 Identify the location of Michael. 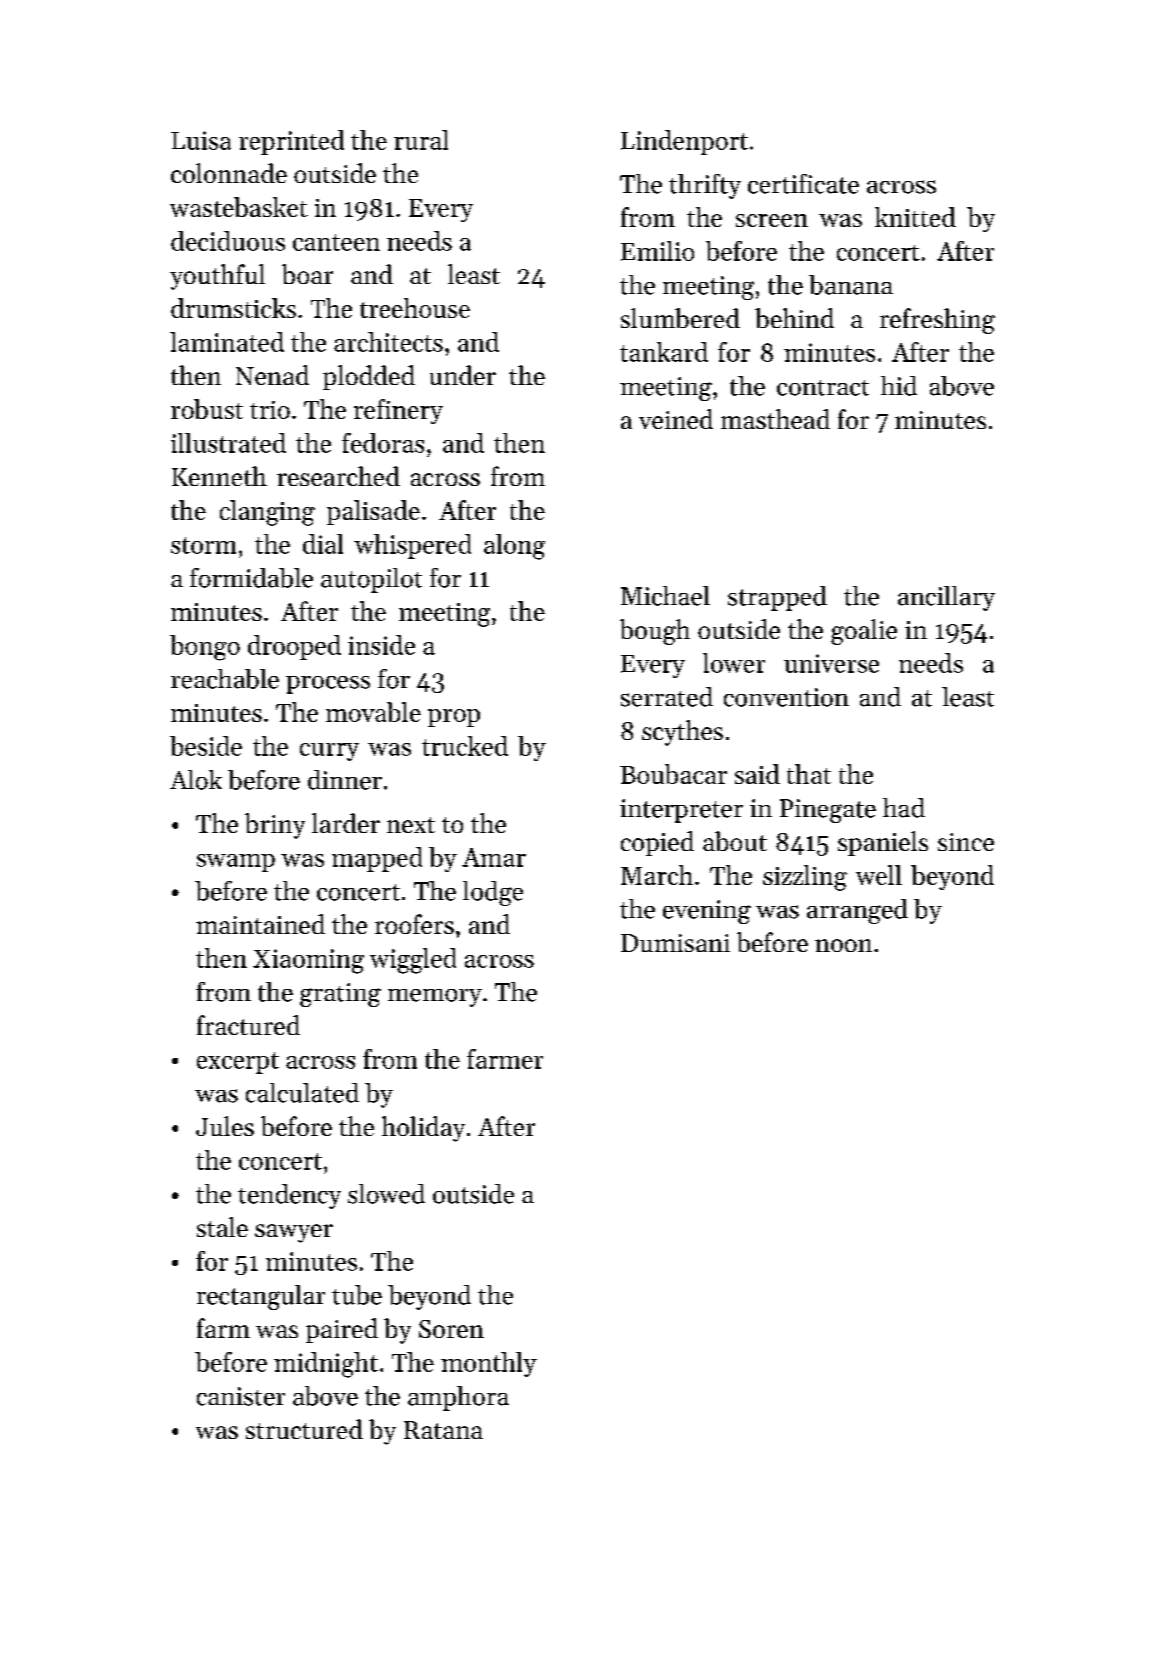
(665, 596).
